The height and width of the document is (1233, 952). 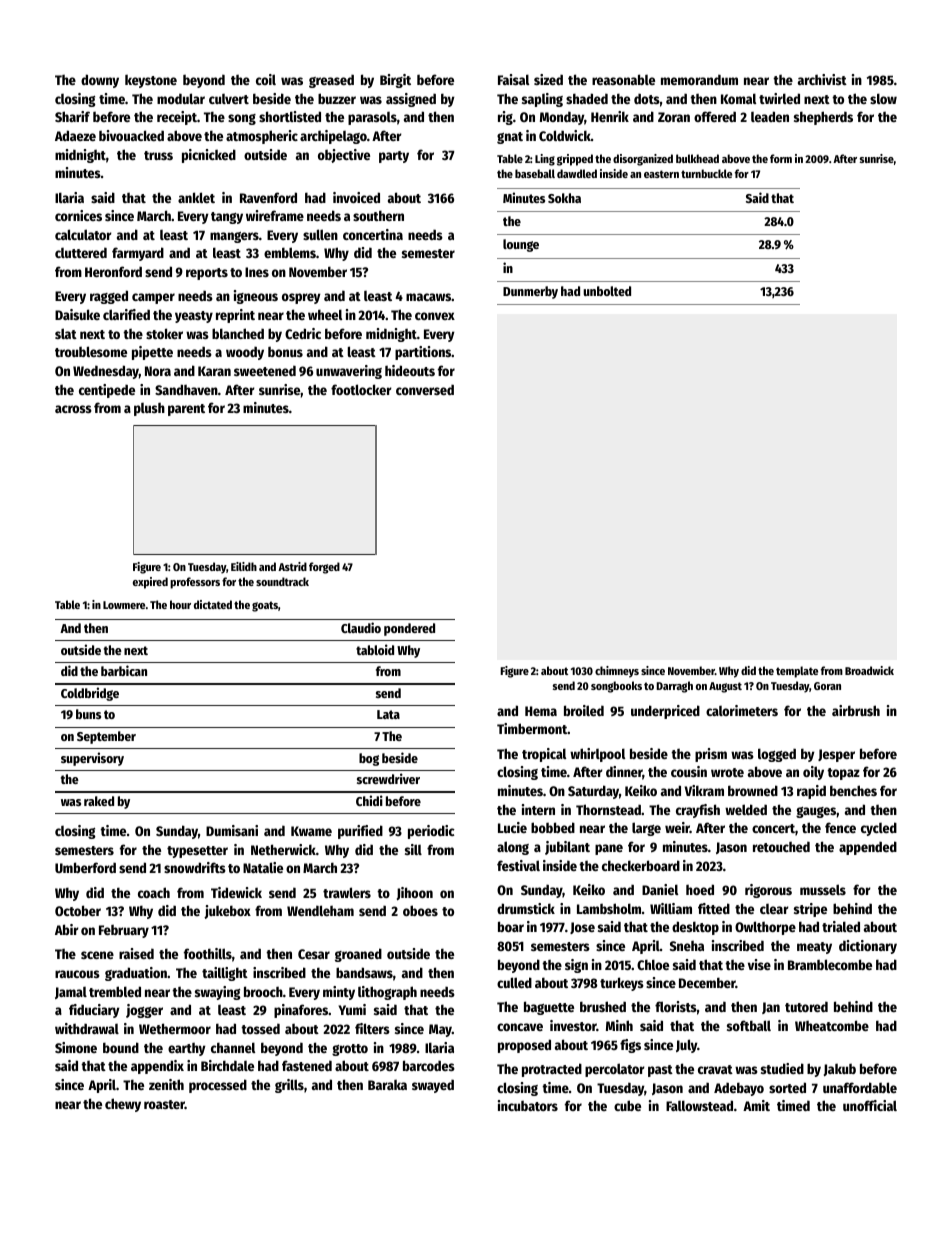 What do you see at coordinates (627, 1105) in the document?
I see `cube` at bounding box center [627, 1105].
